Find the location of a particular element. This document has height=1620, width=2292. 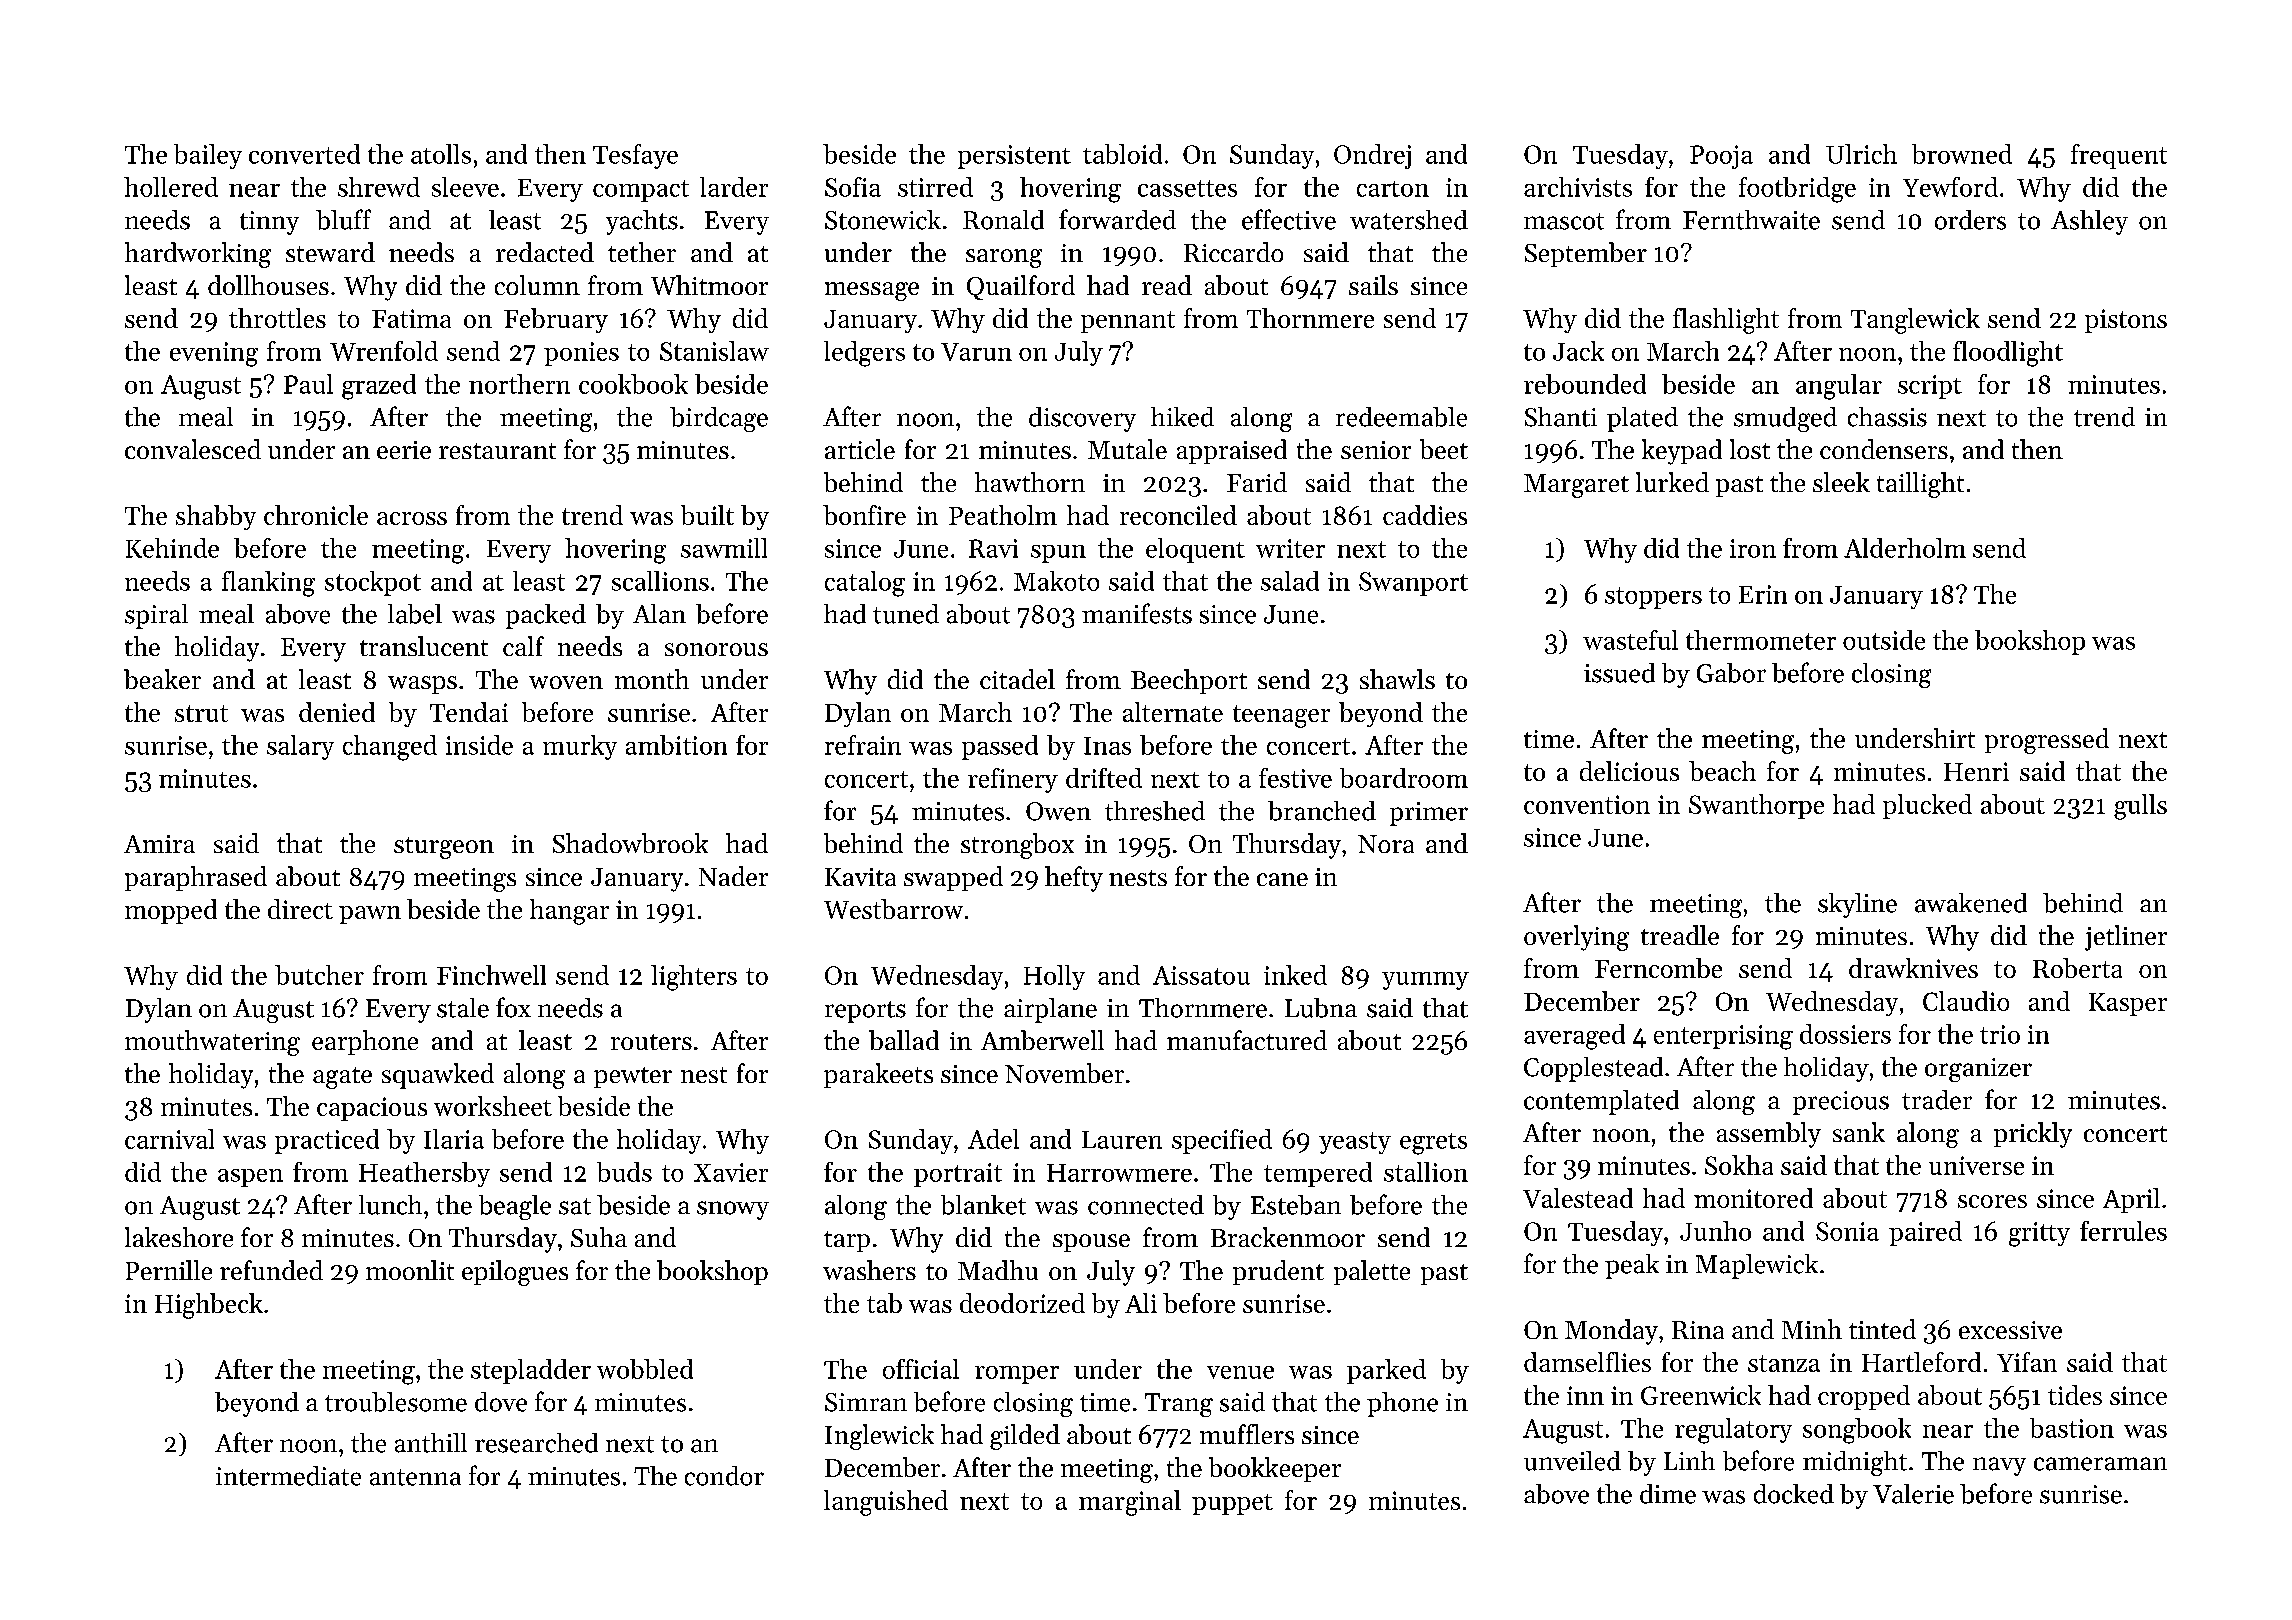

condor is located at coordinates (724, 1476).
